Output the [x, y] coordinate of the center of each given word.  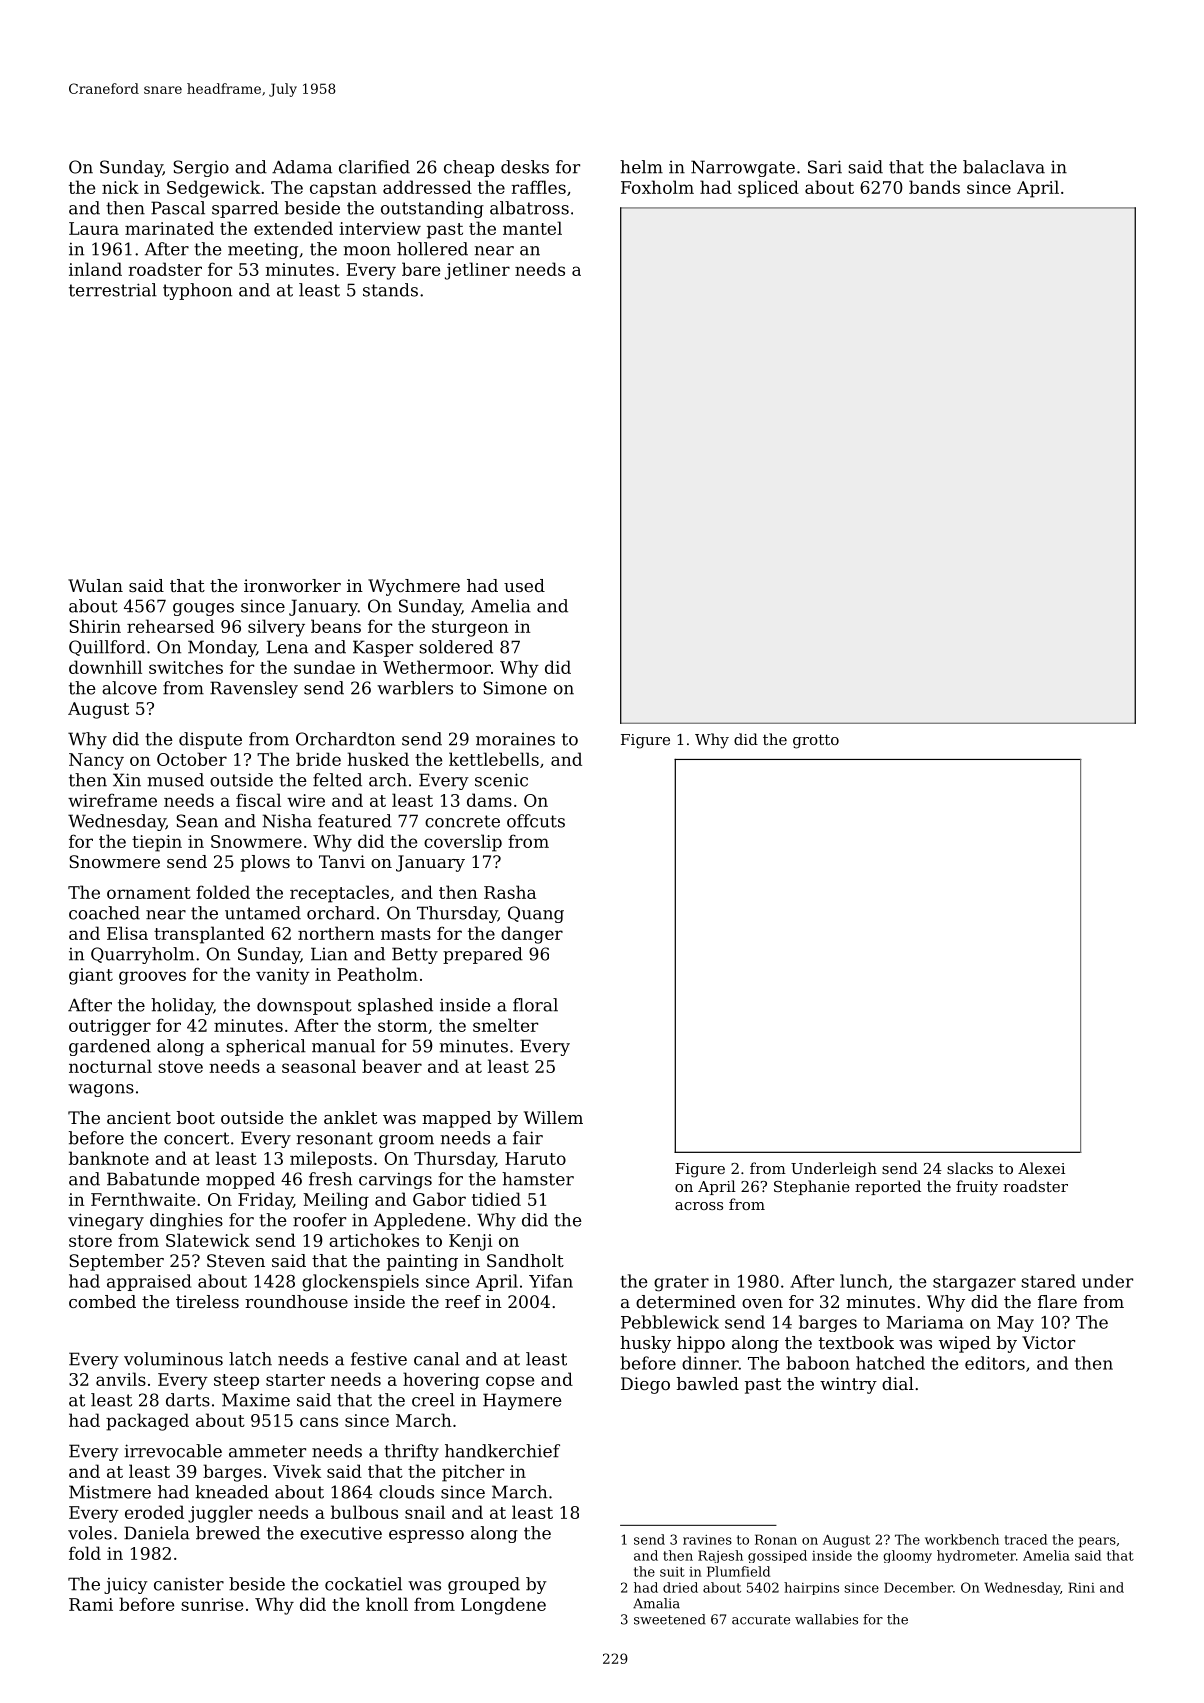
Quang [536, 914]
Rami [91, 1604]
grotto [816, 741]
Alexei [1041, 1168]
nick [120, 187]
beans [336, 626]
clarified [374, 167]
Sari [825, 167]
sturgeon [470, 629]
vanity [283, 976]
